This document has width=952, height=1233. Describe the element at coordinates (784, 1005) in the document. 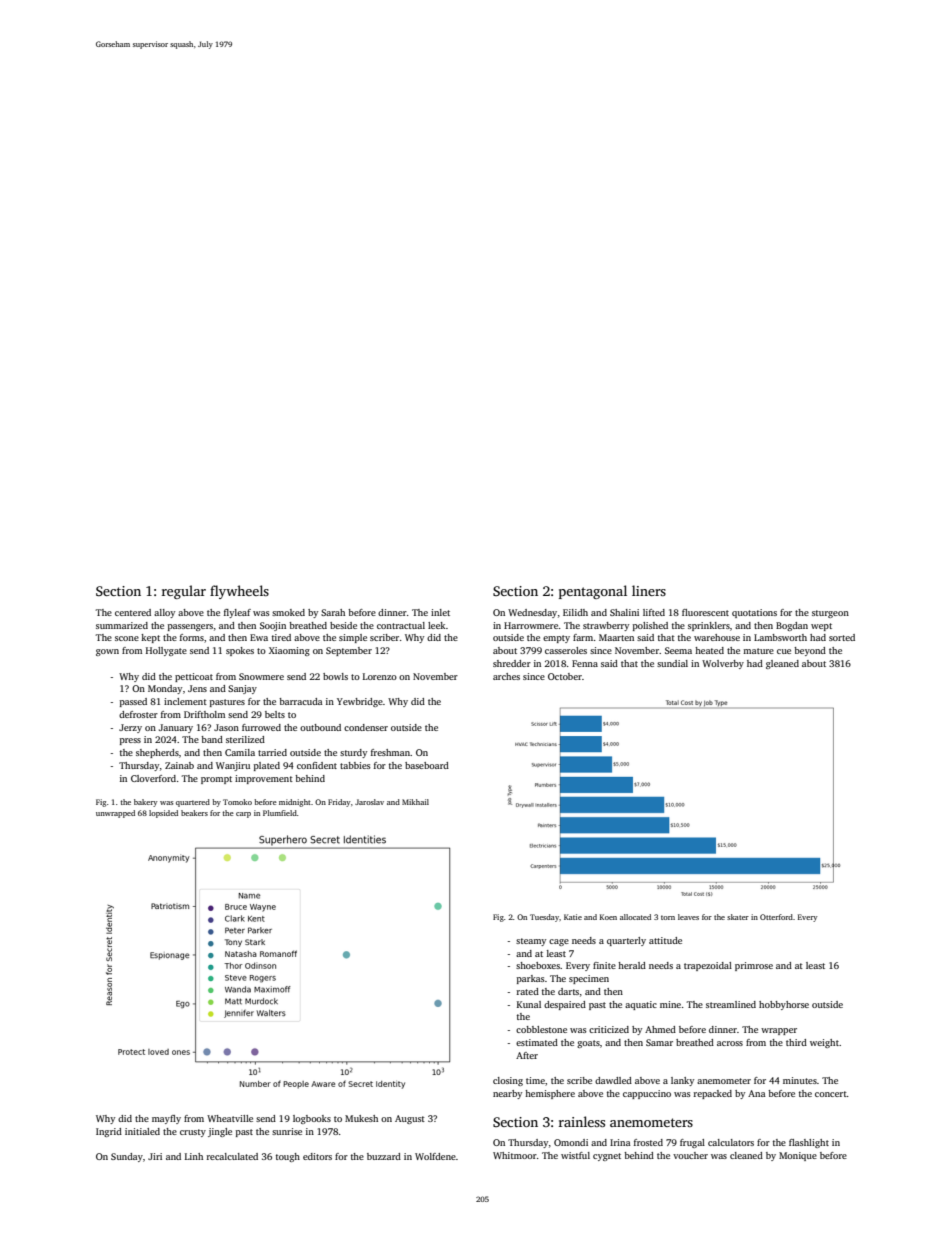

I see `hobbyhorse` at that location.
